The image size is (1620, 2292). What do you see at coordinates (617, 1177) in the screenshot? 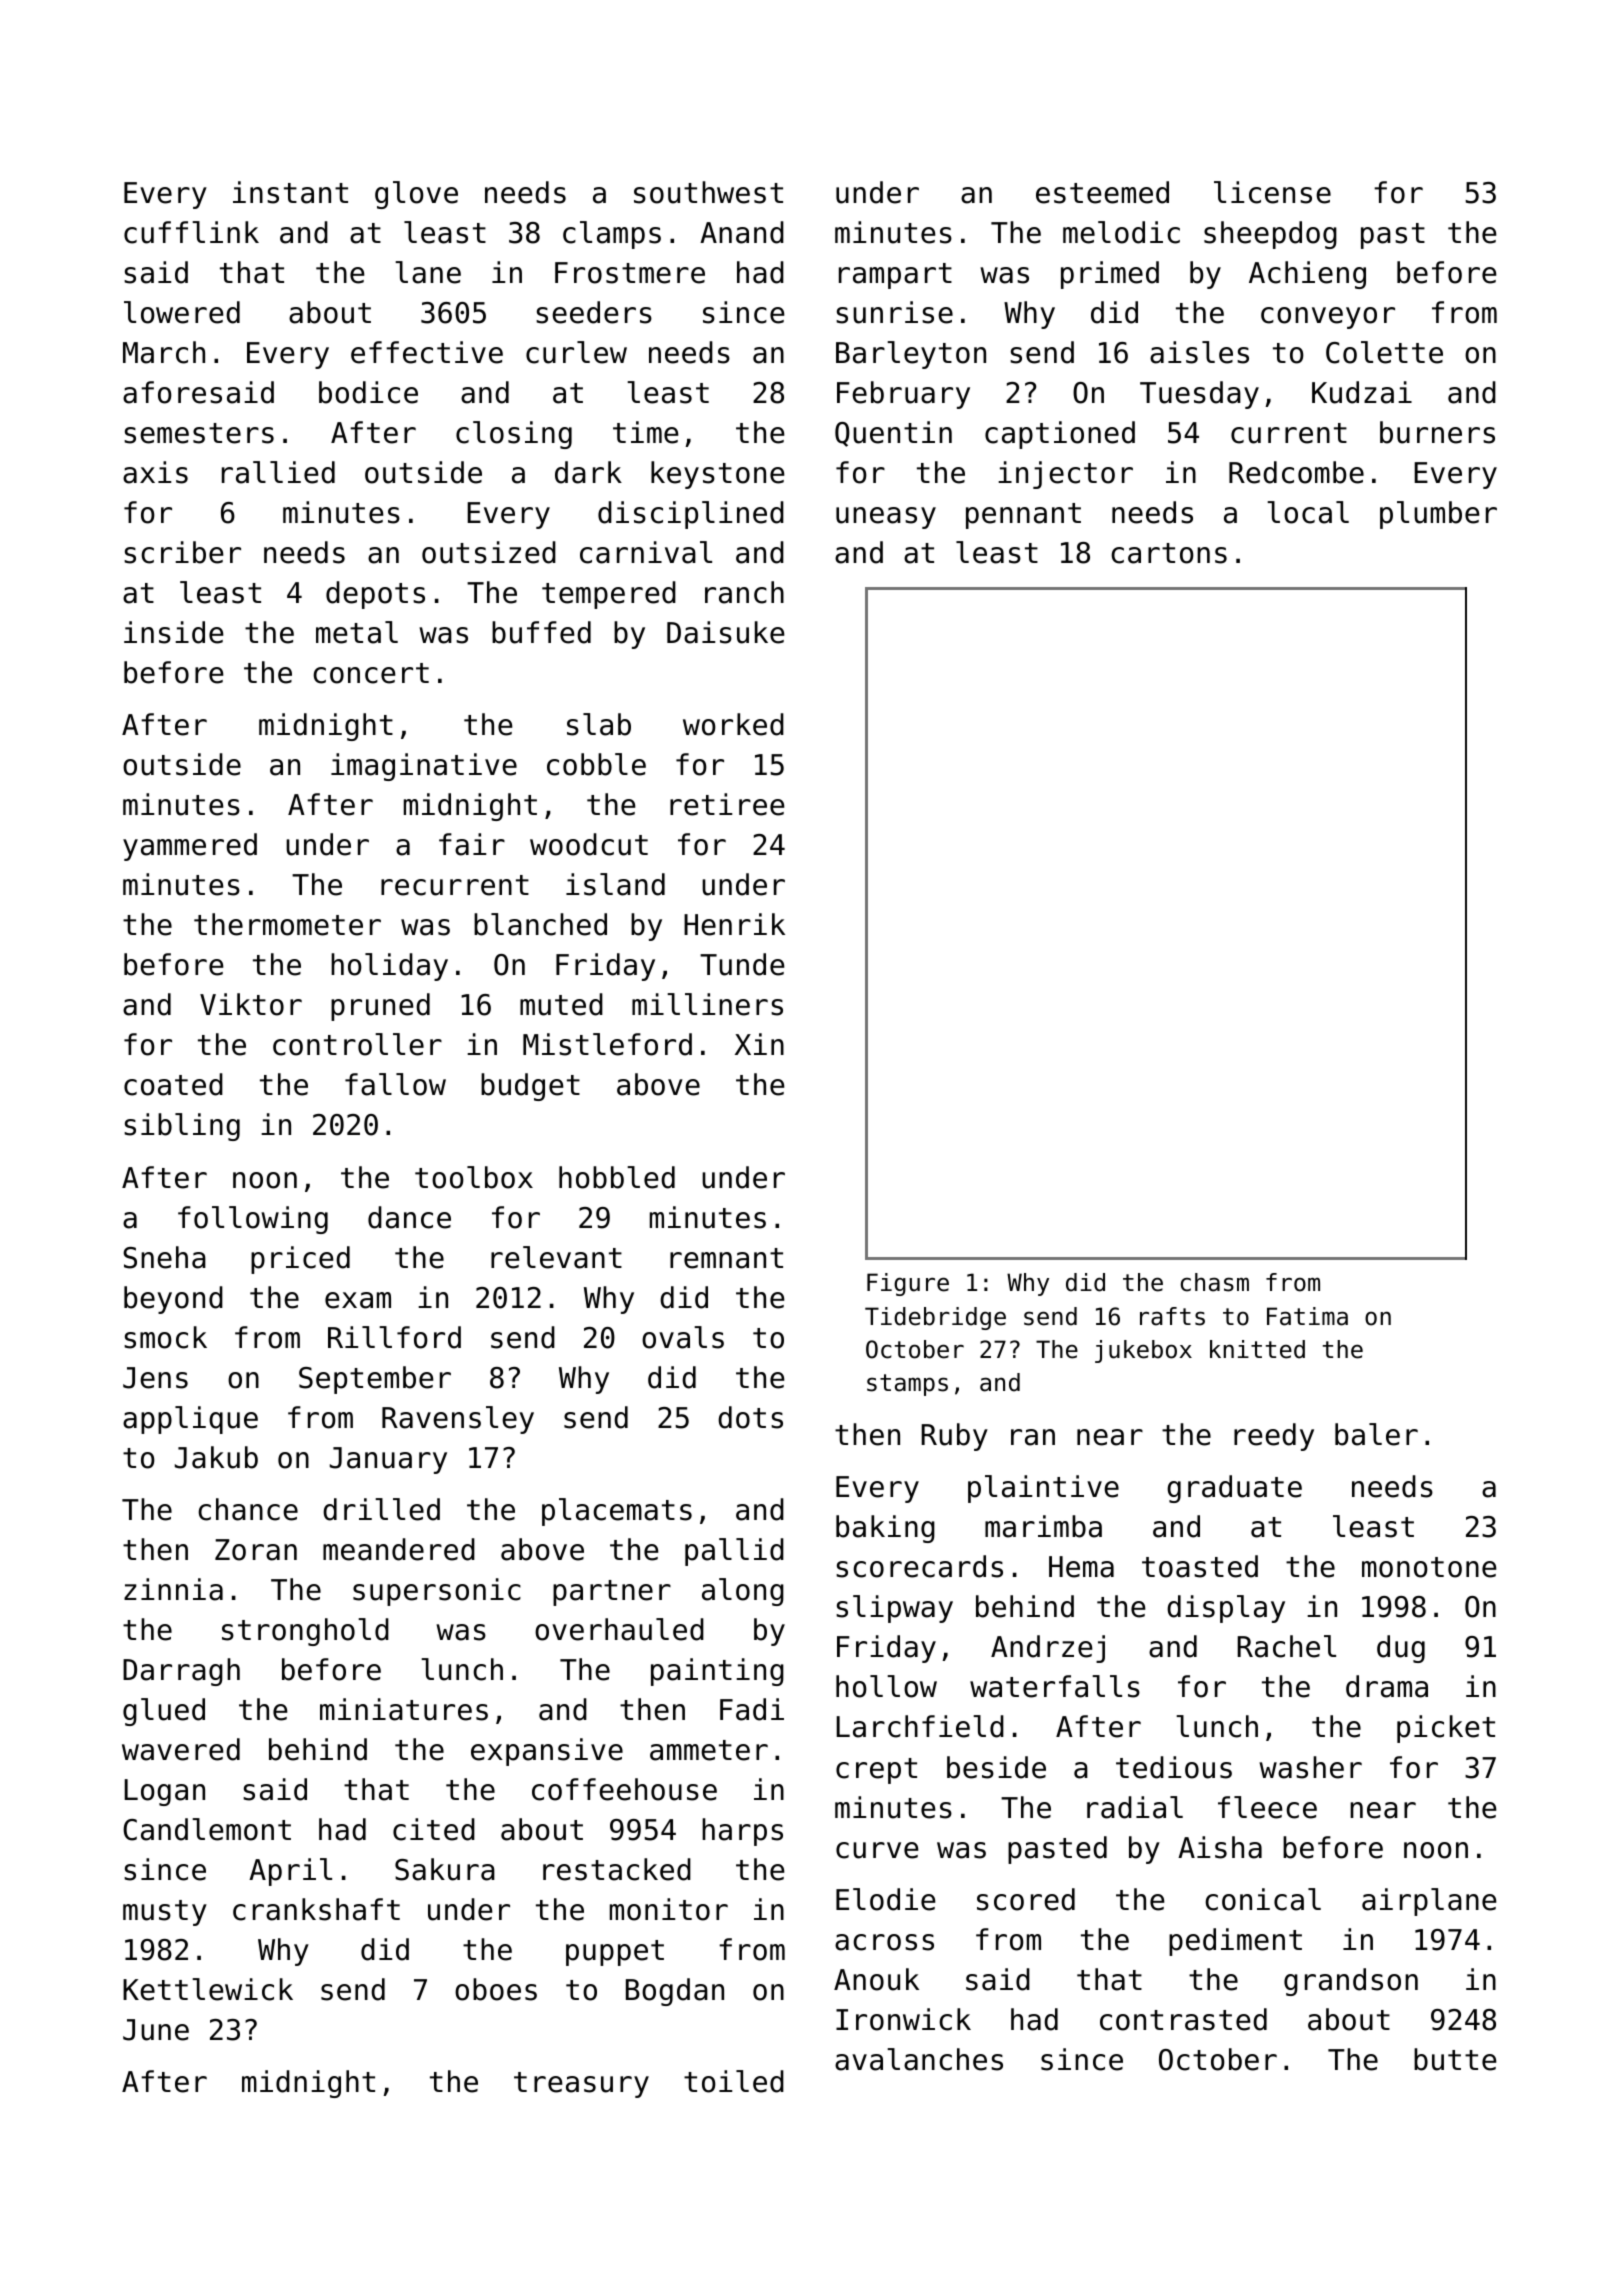
I see `hobbled` at bounding box center [617, 1177].
